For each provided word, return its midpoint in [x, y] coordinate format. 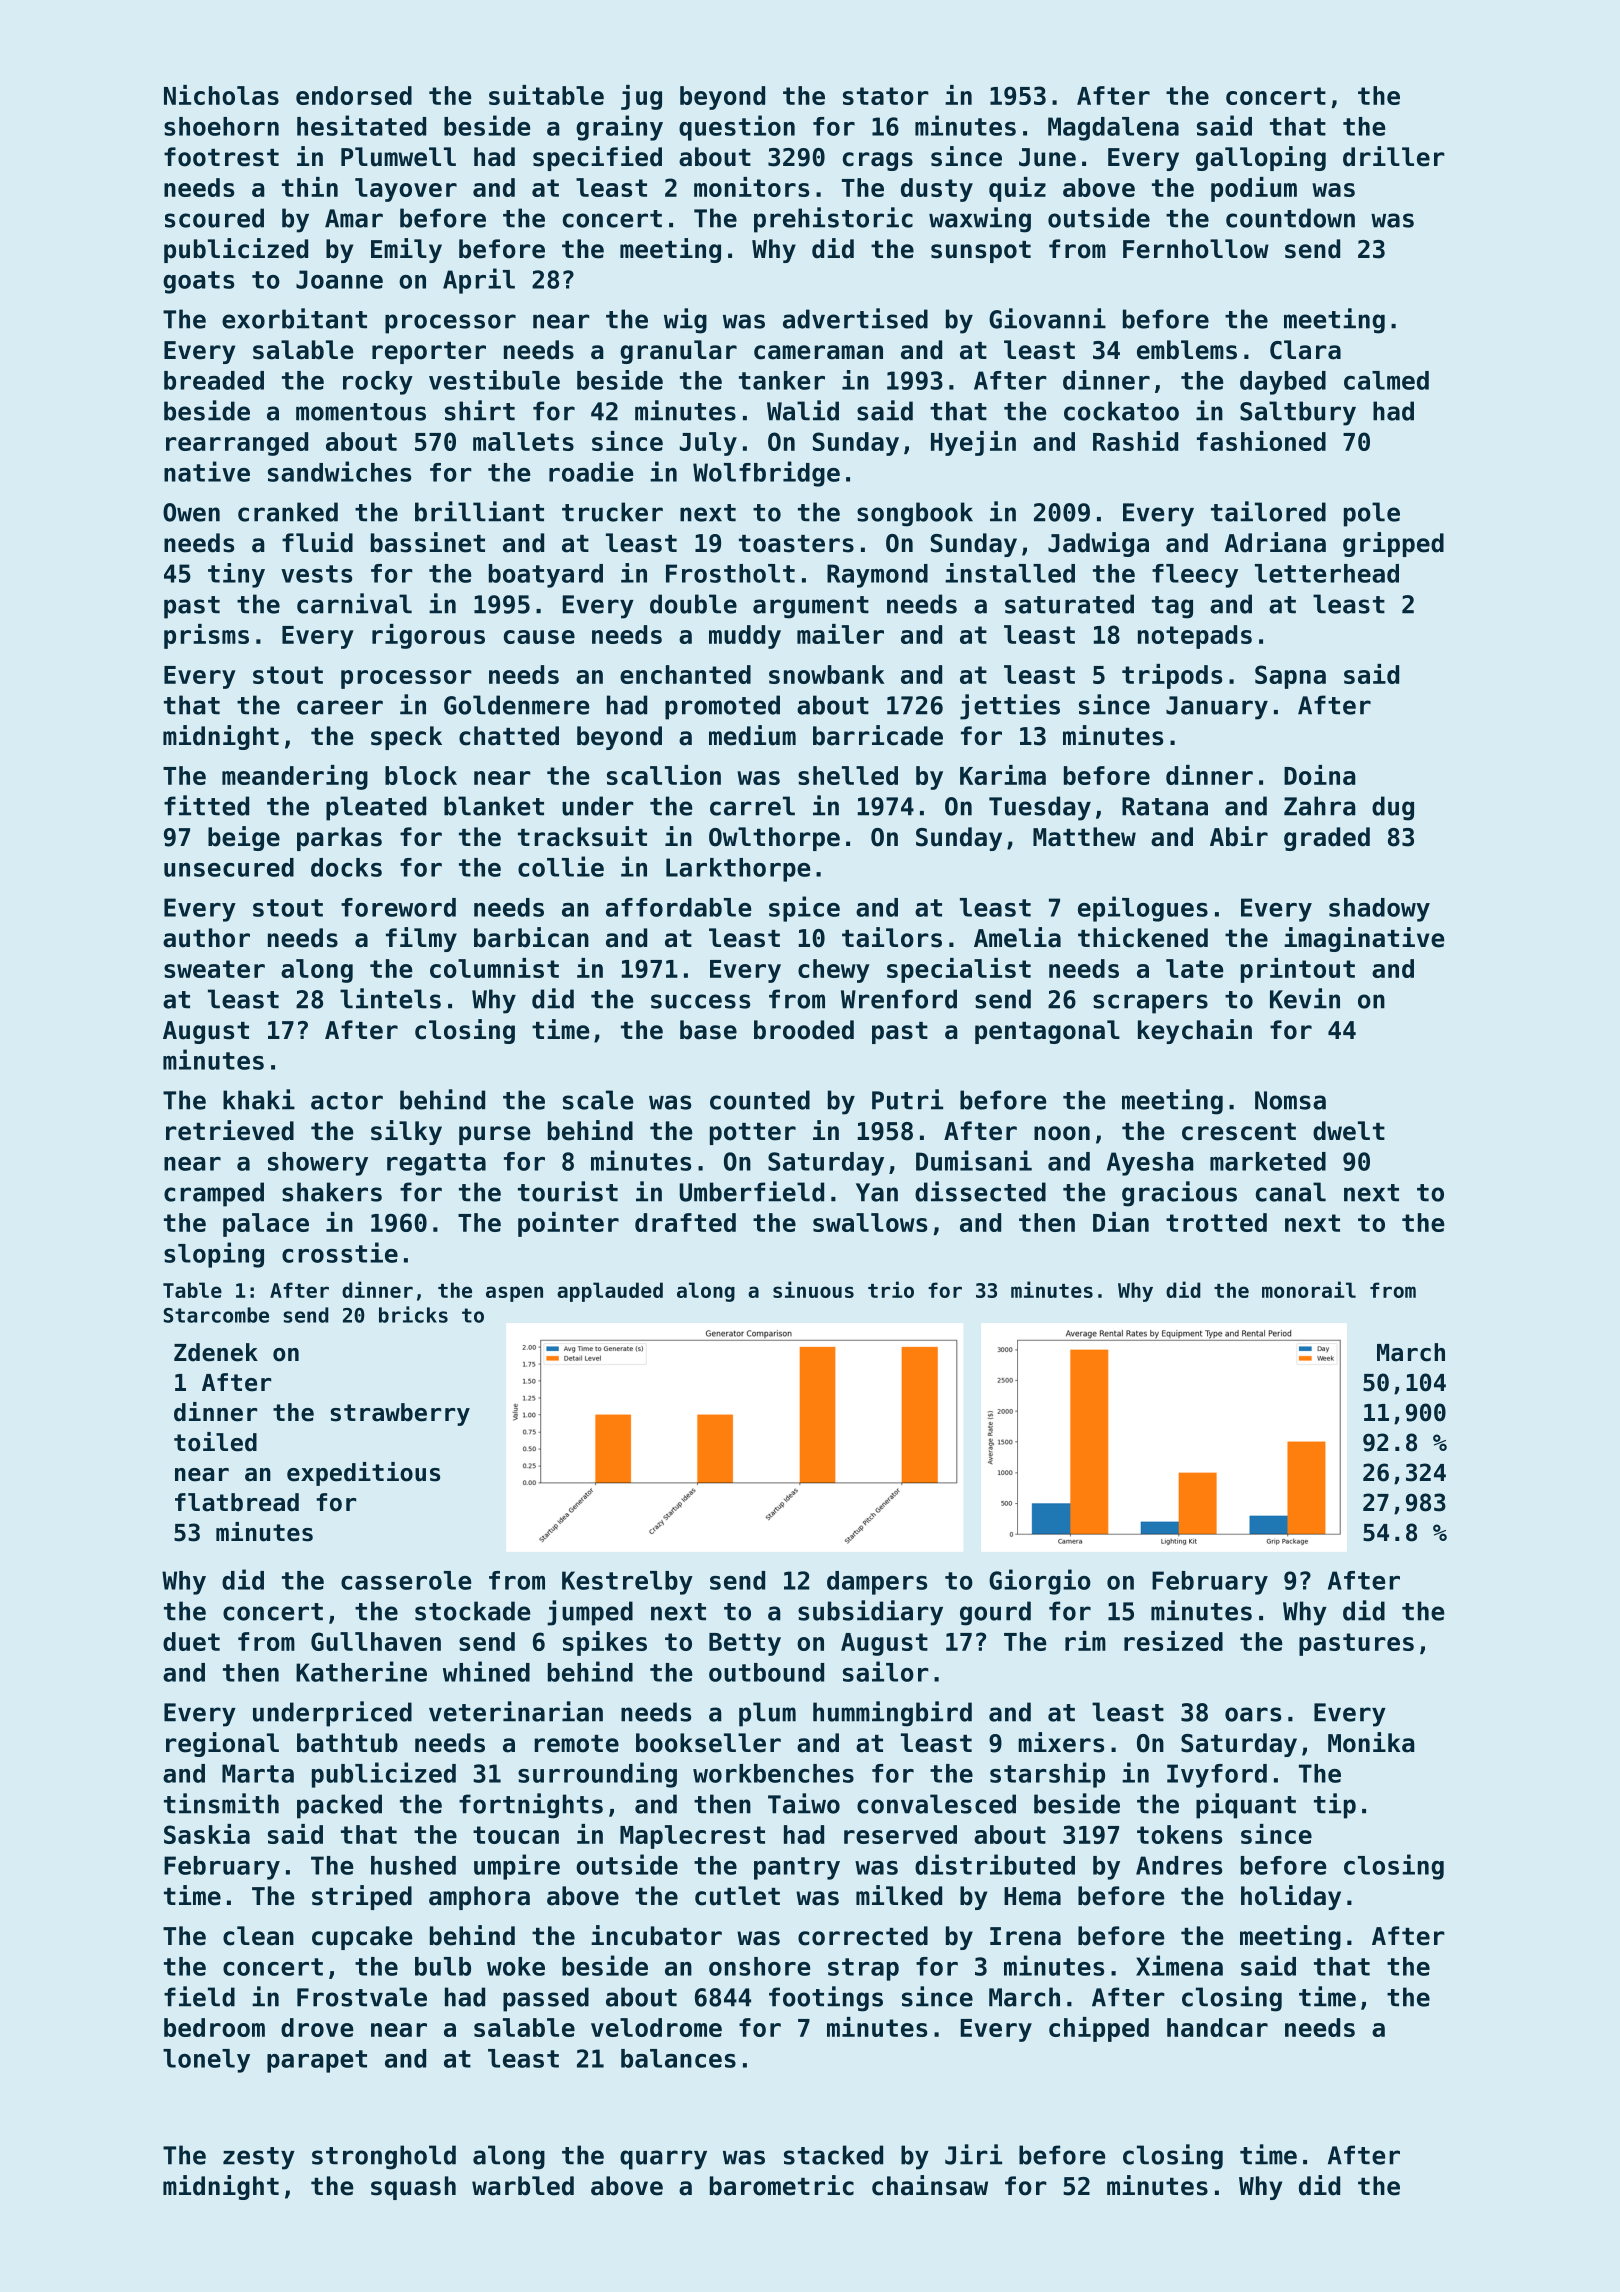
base [708, 1030]
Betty [745, 1644]
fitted [206, 805]
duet [191, 1641]
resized [1173, 1641]
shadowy [1379, 910]
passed [546, 1999]
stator [886, 96]
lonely [206, 2061]
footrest [221, 157]
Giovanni [1047, 318]
